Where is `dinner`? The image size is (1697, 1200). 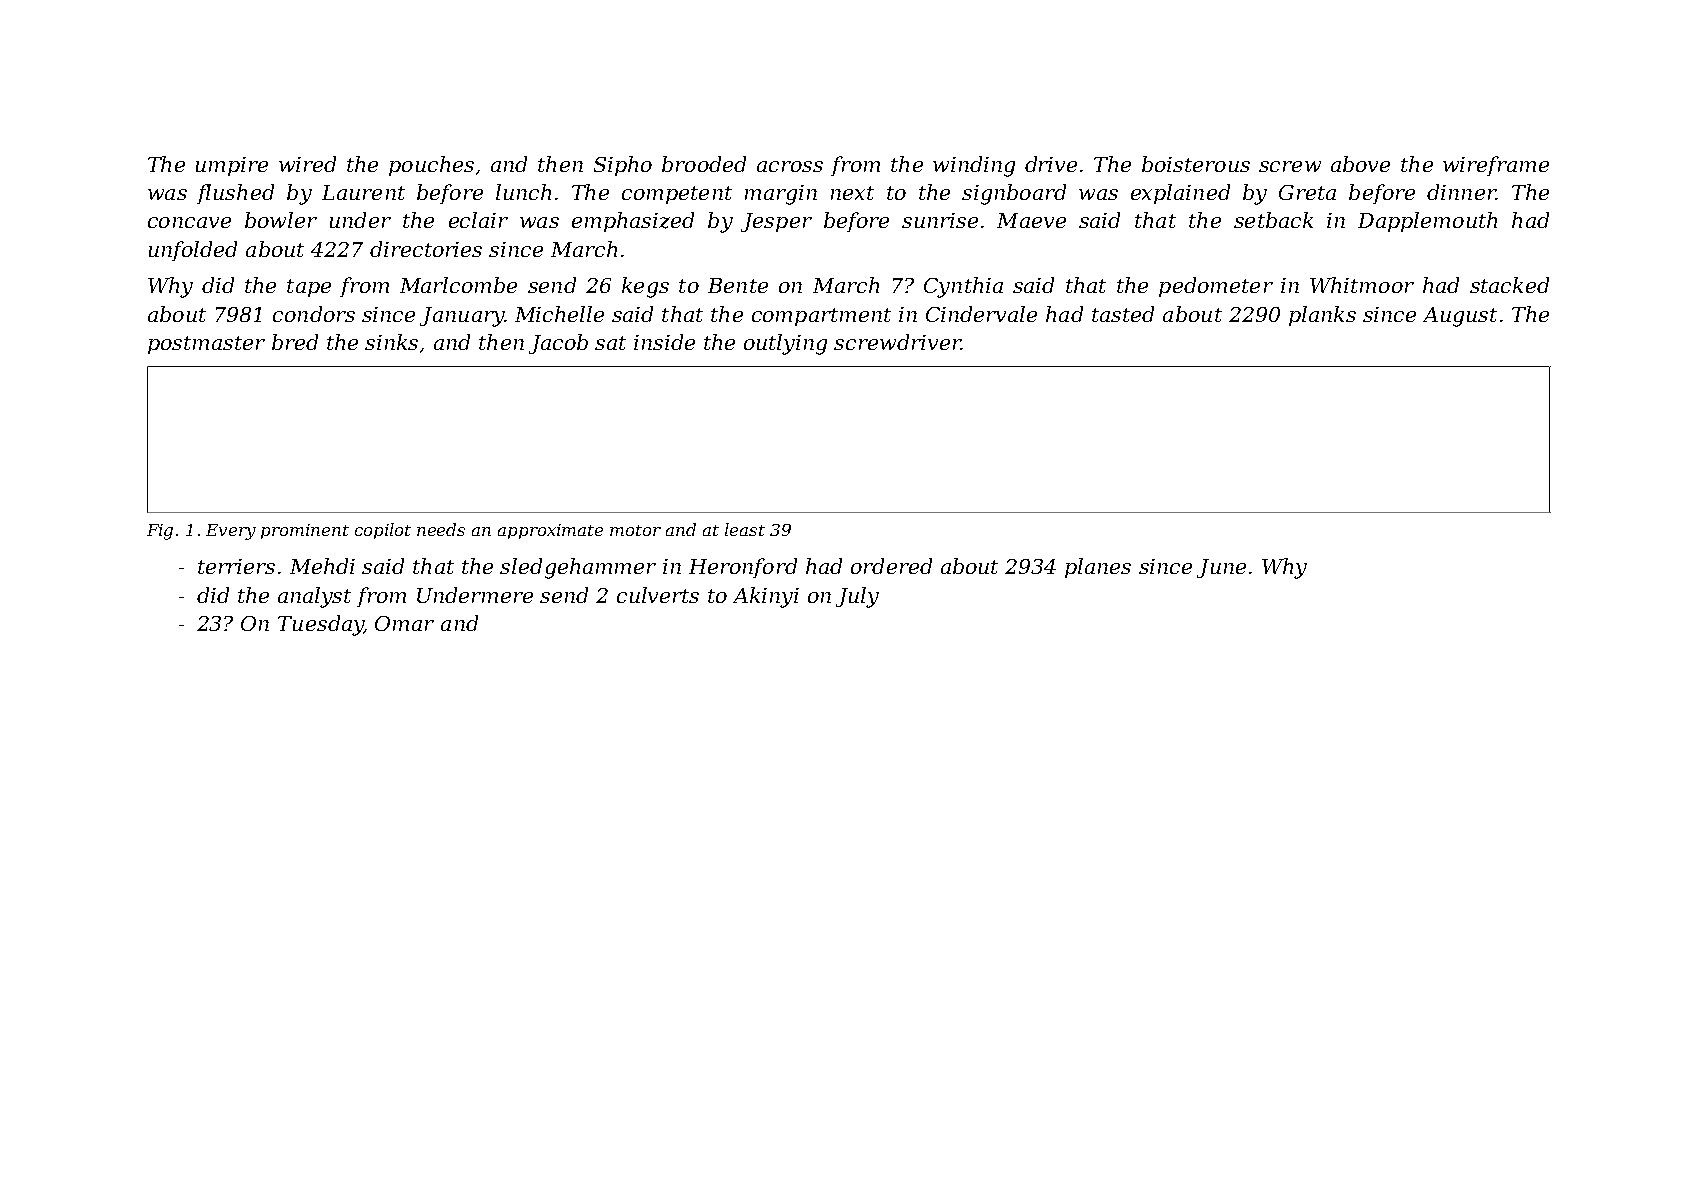
dinner is located at coordinates (1461, 192).
